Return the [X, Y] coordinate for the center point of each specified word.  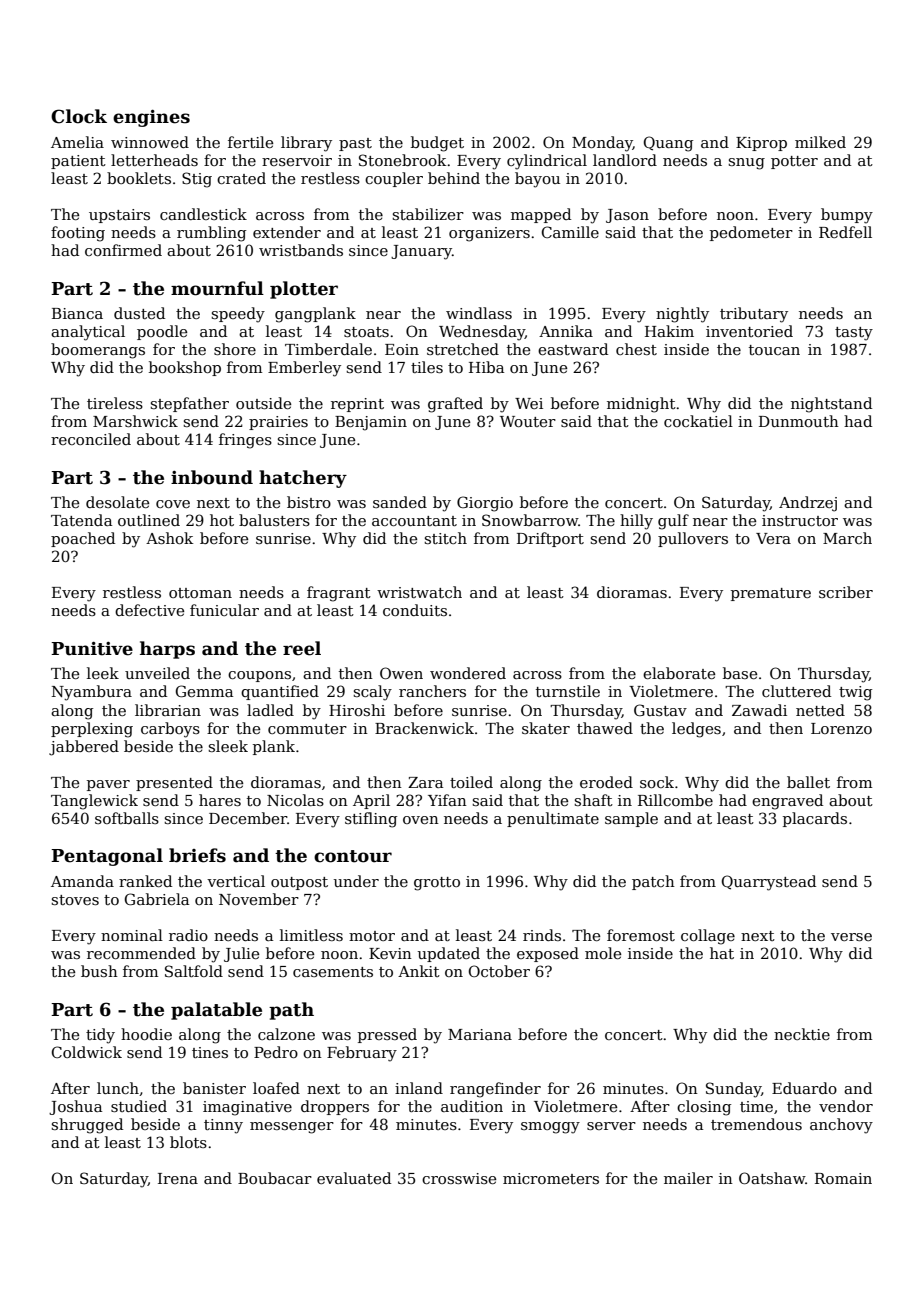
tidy [100, 1036]
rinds [542, 935]
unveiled [157, 673]
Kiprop [761, 144]
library [306, 144]
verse [851, 937]
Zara [425, 782]
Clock [79, 116]
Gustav [660, 710]
